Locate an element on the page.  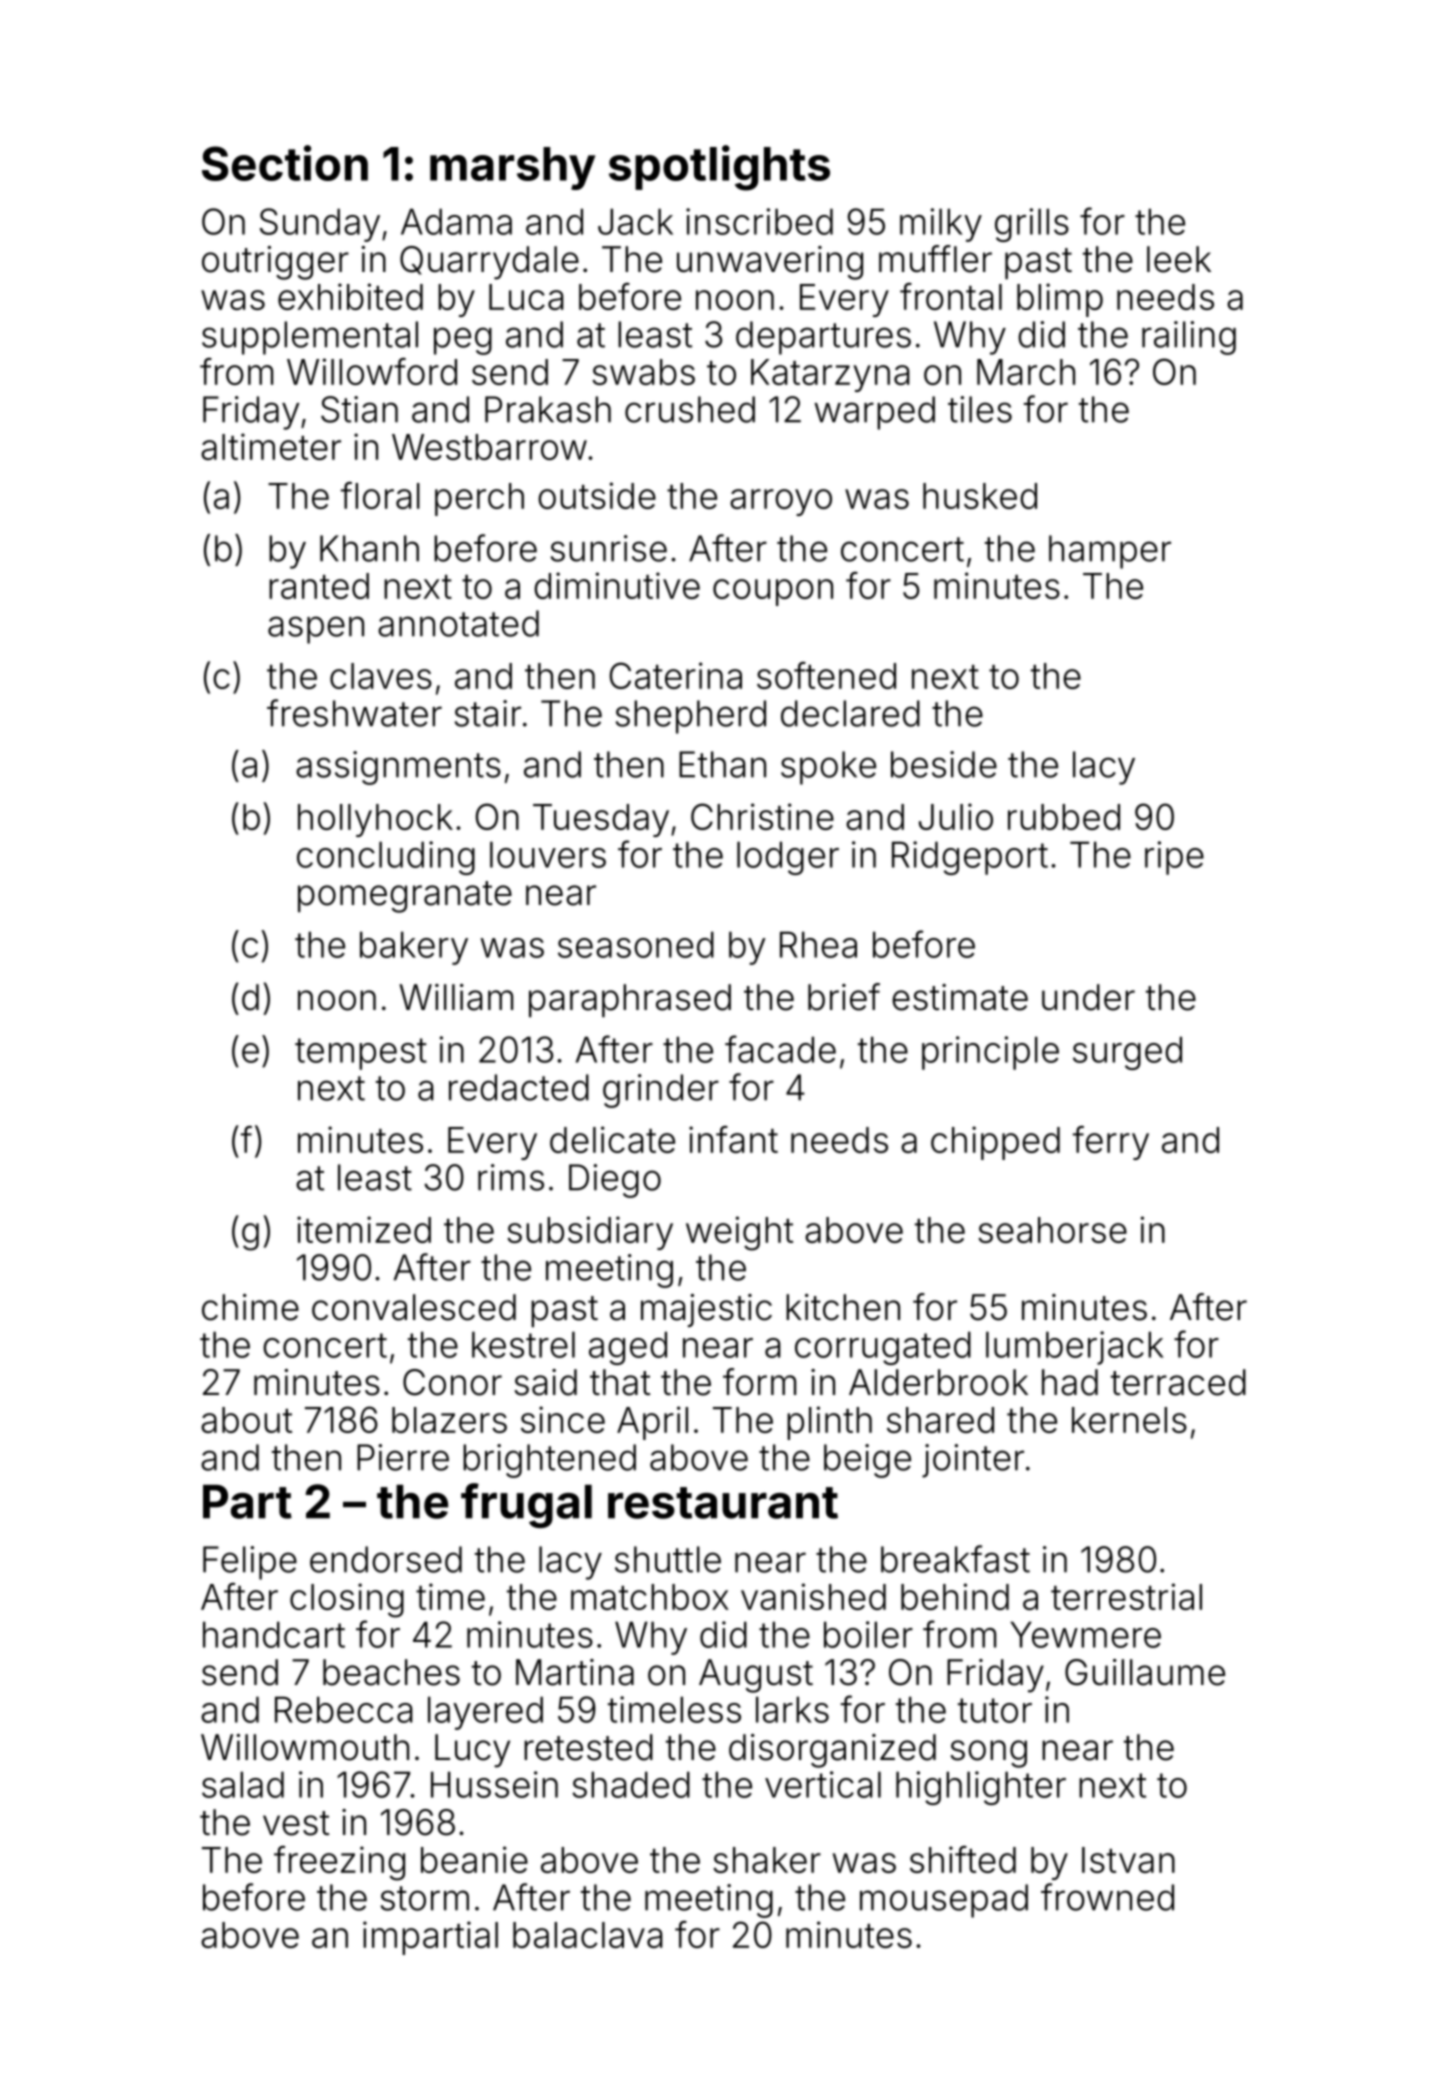
grills is located at coordinates (1032, 225).
